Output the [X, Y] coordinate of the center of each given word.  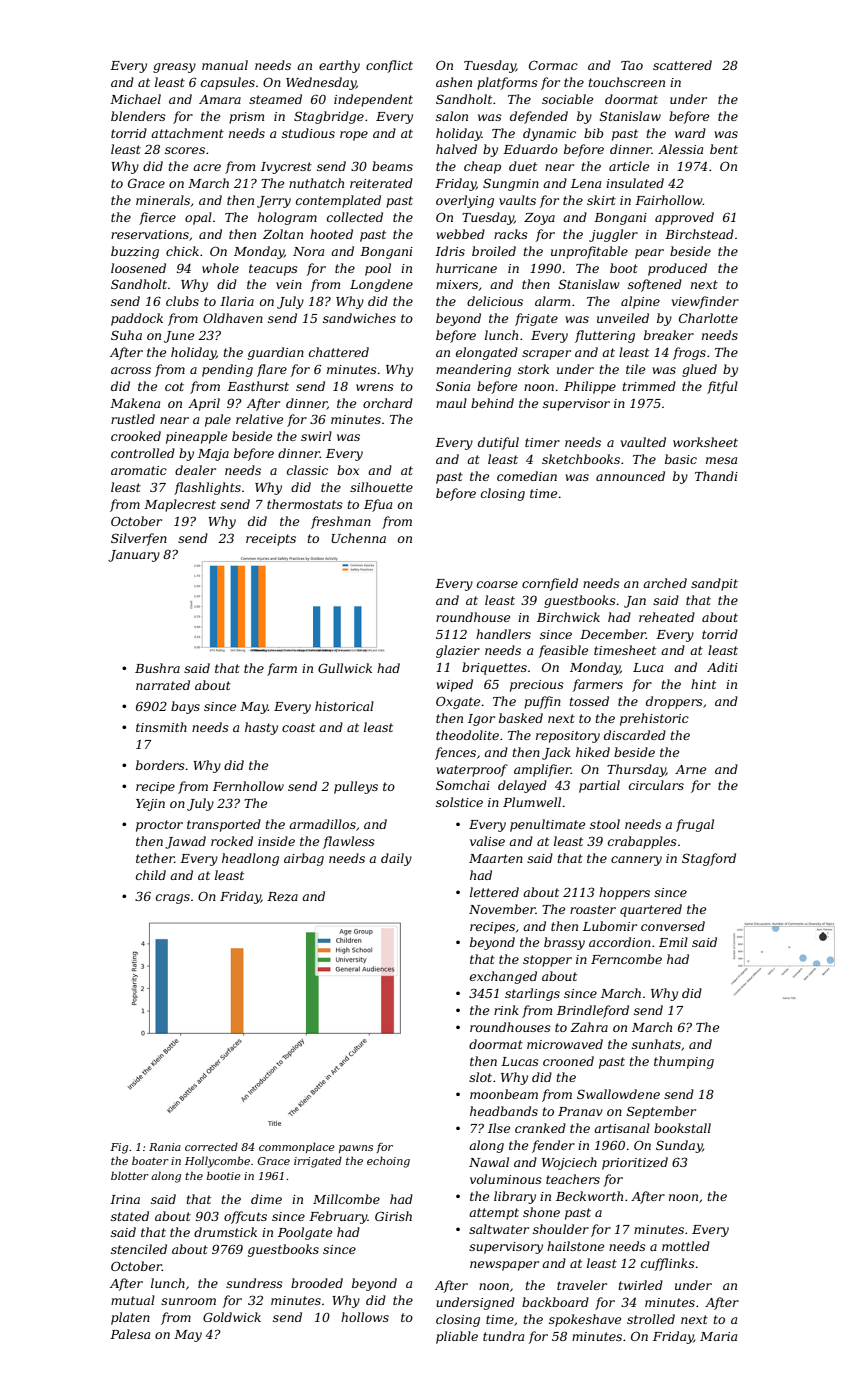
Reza [282, 896]
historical [344, 706]
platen [130, 1318]
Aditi [722, 667]
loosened [138, 268]
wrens [375, 387]
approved [684, 218]
